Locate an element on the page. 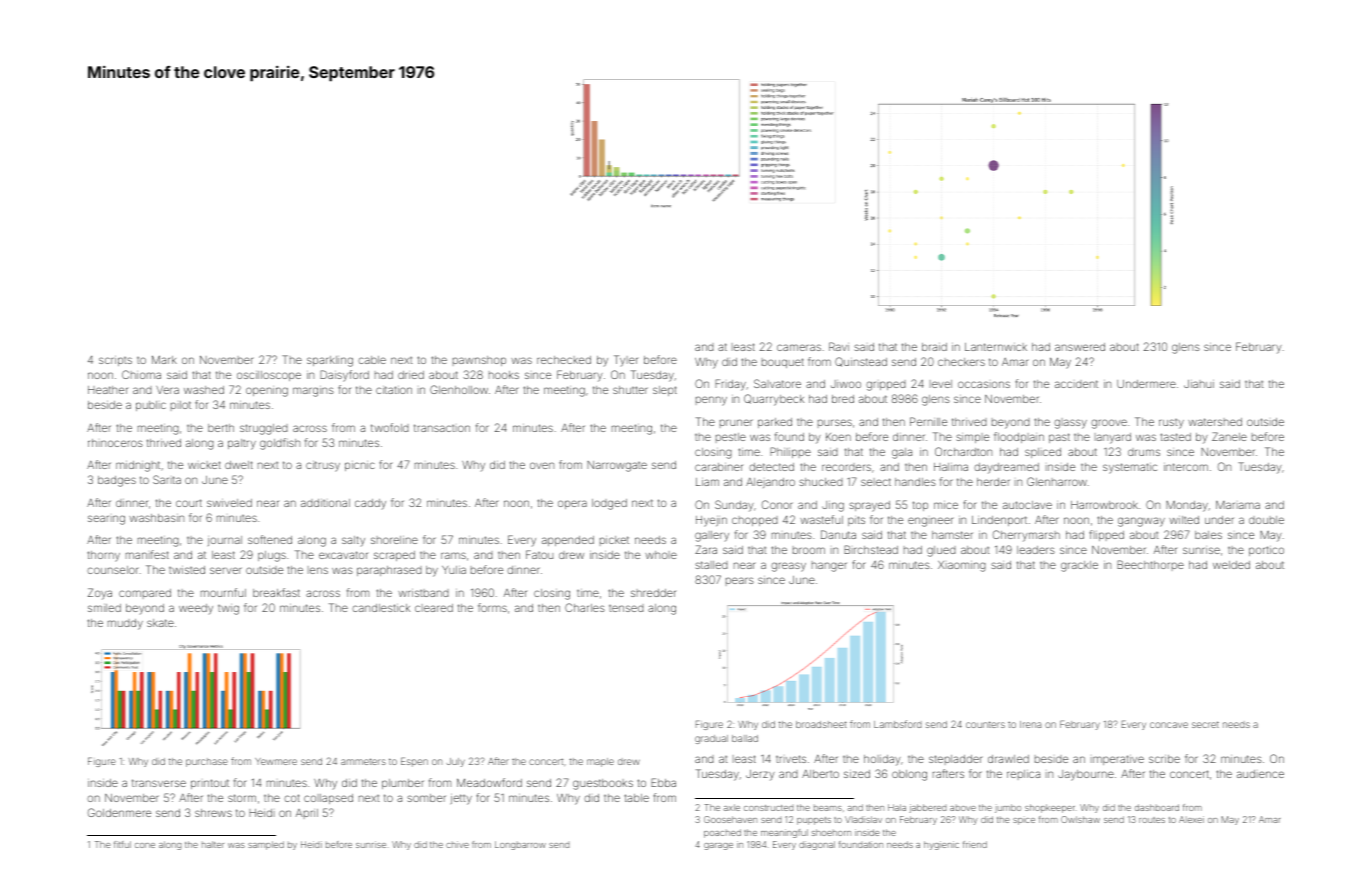  chive is located at coordinates (457, 844).
